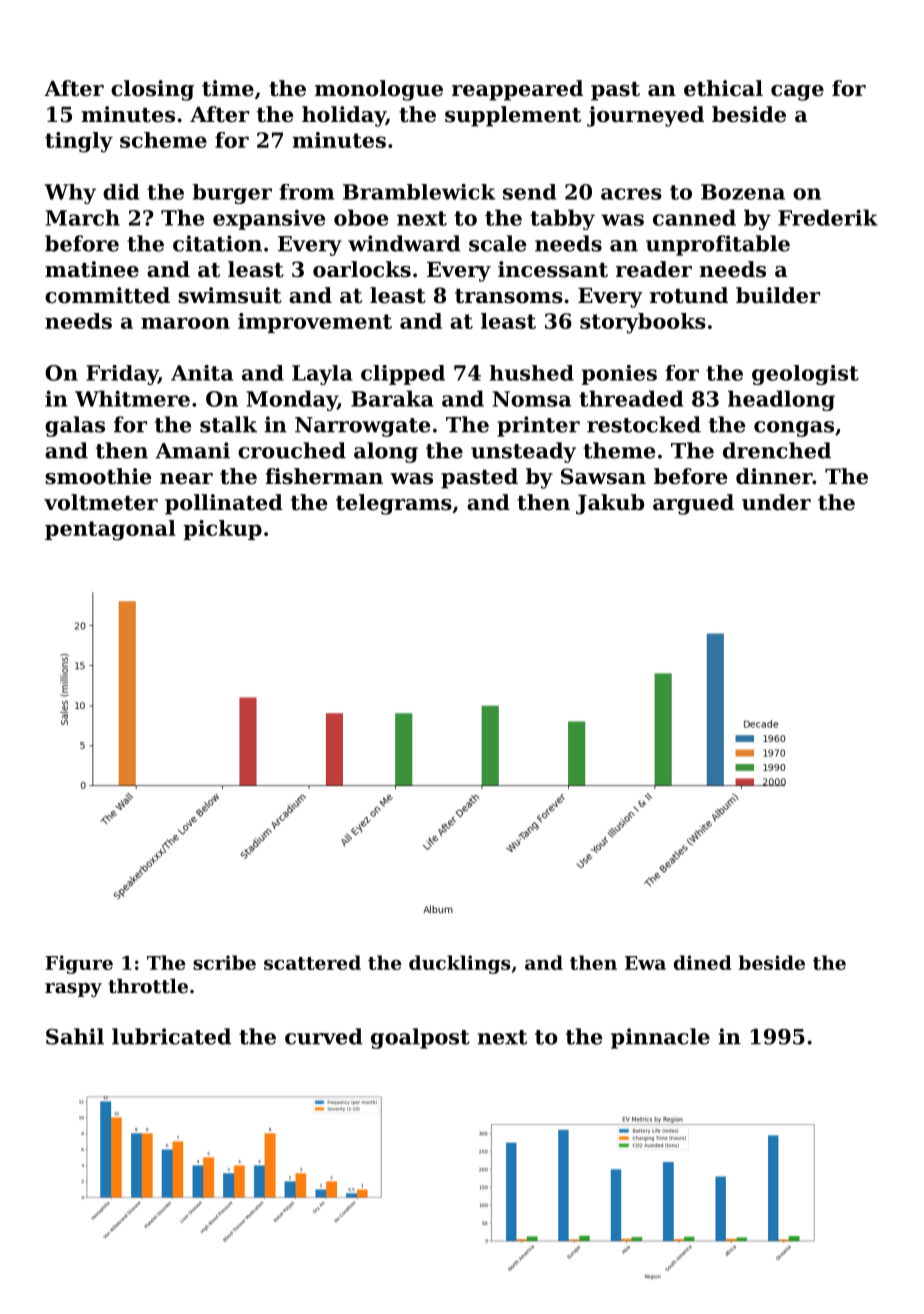 Image resolution: width=924 pixels, height=1314 pixels. I want to click on headlong, so click(781, 400).
